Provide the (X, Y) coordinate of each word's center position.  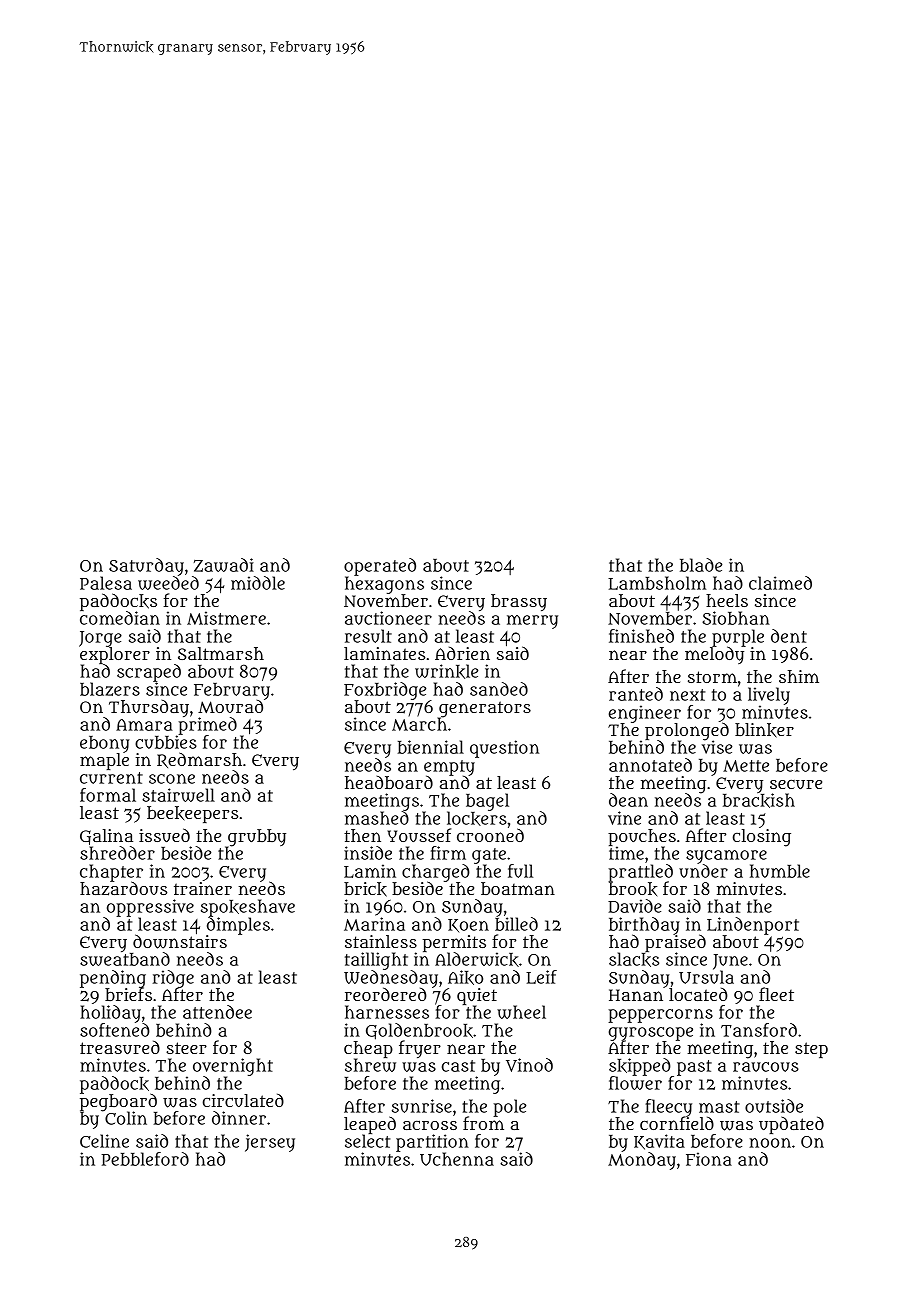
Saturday (146, 567)
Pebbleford (145, 1159)
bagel (487, 802)
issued (164, 835)
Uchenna (457, 1159)
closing (762, 838)
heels (727, 600)
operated (380, 567)
